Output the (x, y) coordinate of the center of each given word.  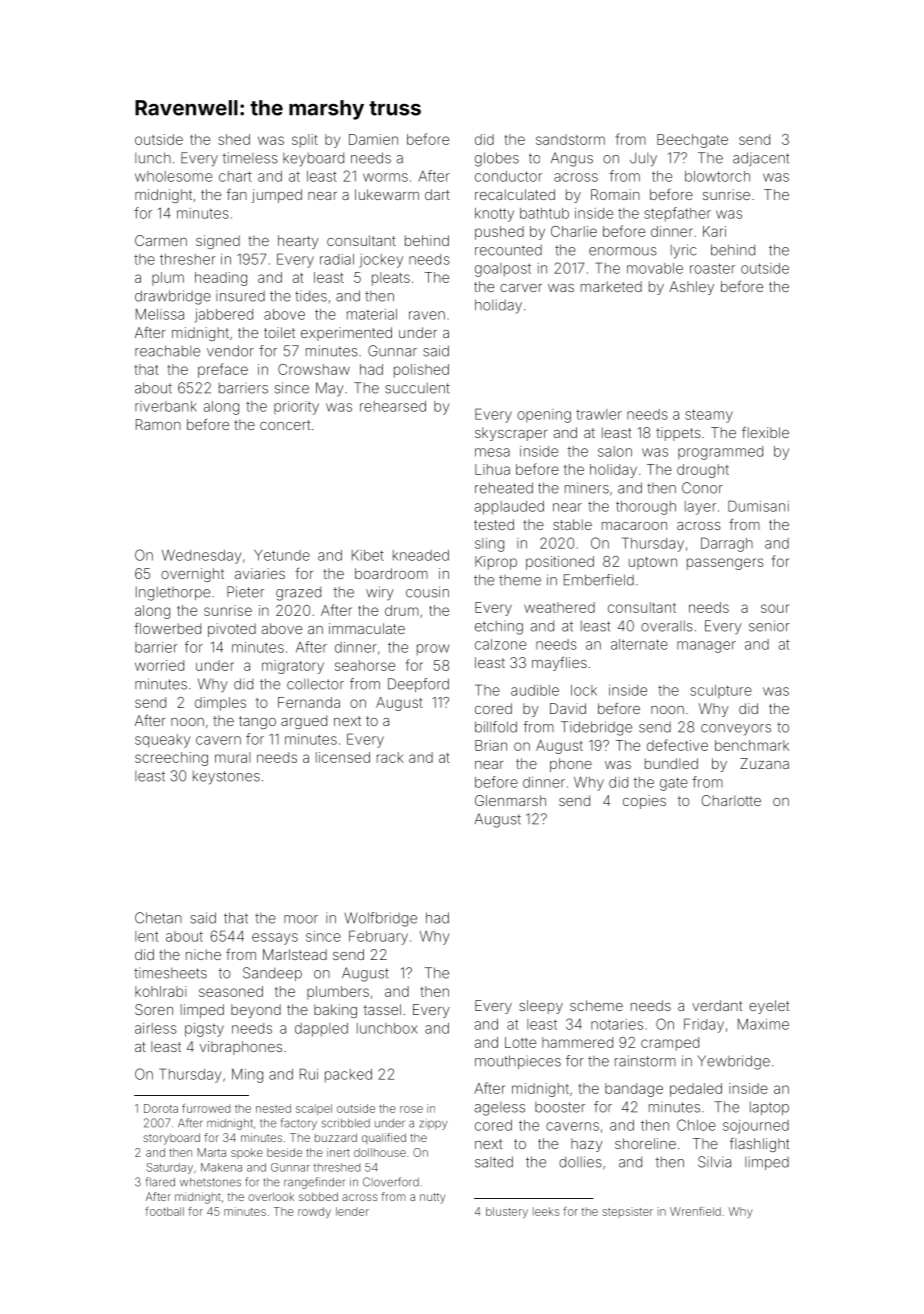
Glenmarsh (510, 800)
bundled (671, 763)
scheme (596, 1005)
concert (285, 425)
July (643, 159)
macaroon (634, 526)
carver (521, 288)
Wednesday (202, 557)
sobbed (318, 1196)
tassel (382, 1009)
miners (587, 488)
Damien (373, 139)
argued (304, 722)
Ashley (691, 288)
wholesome (173, 176)
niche (203, 954)
